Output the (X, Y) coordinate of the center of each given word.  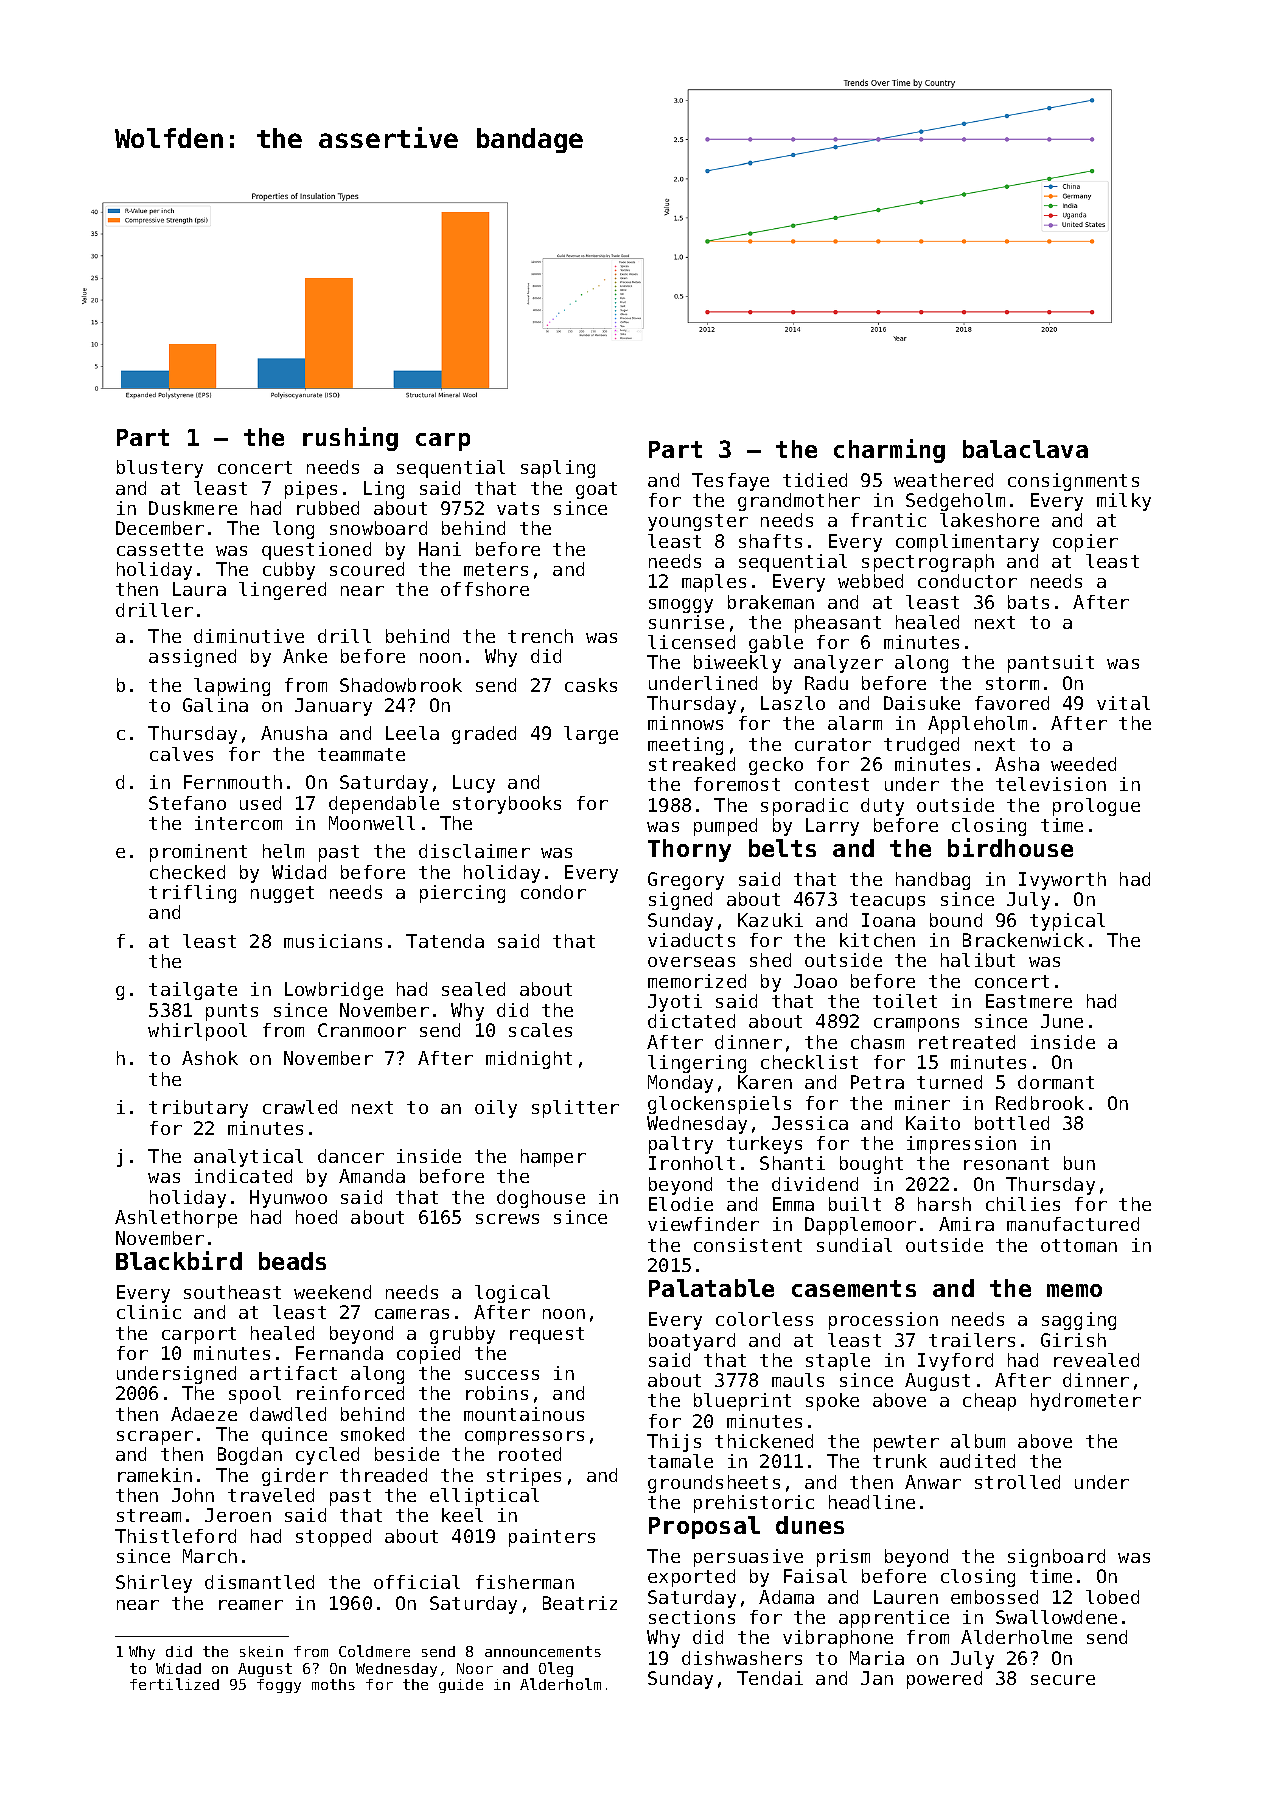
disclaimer (474, 851)
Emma (793, 1204)
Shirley (154, 1584)
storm (1012, 683)
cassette (160, 549)
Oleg (556, 1669)
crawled (300, 1107)
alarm (855, 723)
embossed (994, 1597)
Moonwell (372, 823)
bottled (1012, 1123)
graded (484, 735)
